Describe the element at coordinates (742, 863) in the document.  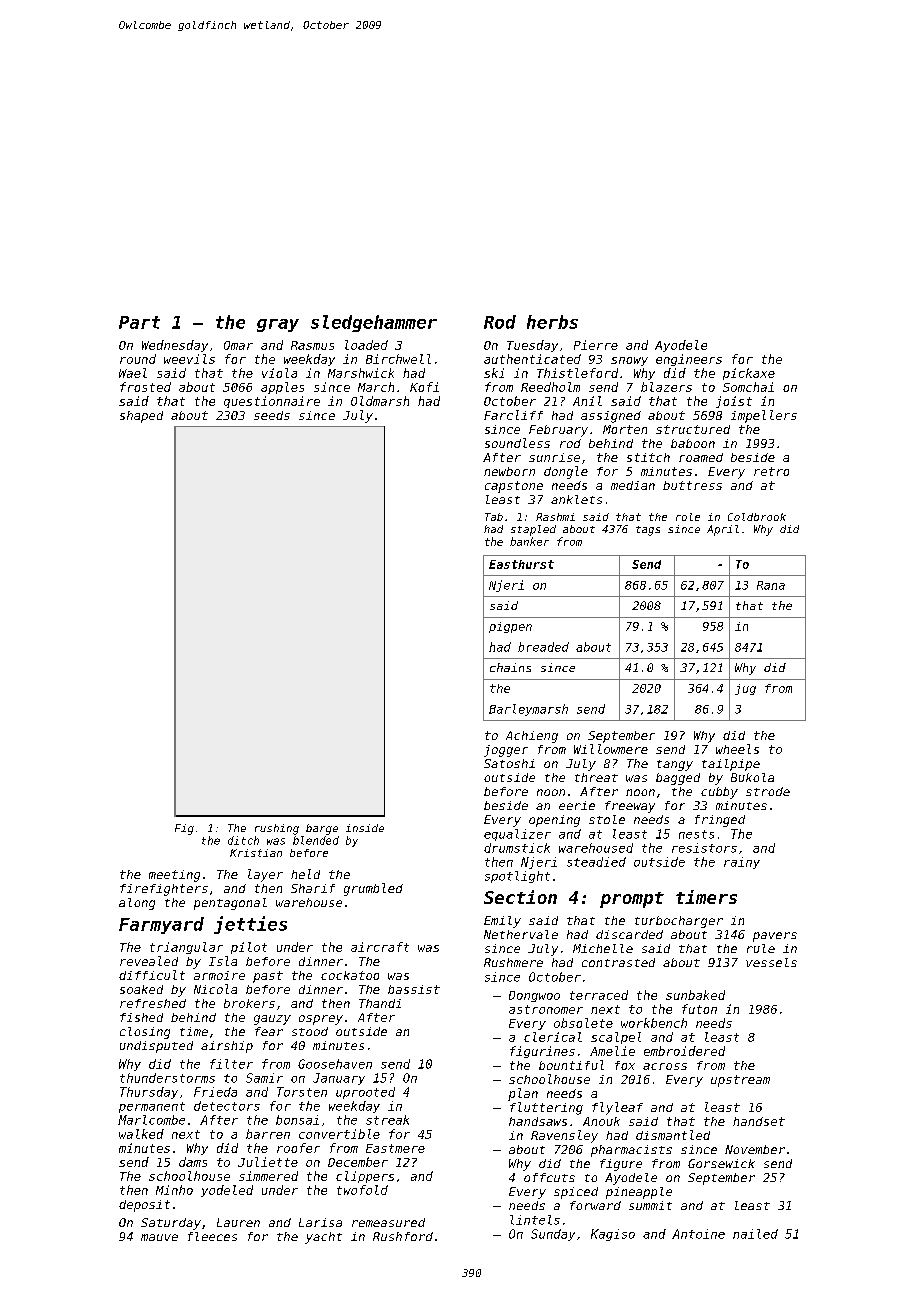
I see `rainy` at that location.
